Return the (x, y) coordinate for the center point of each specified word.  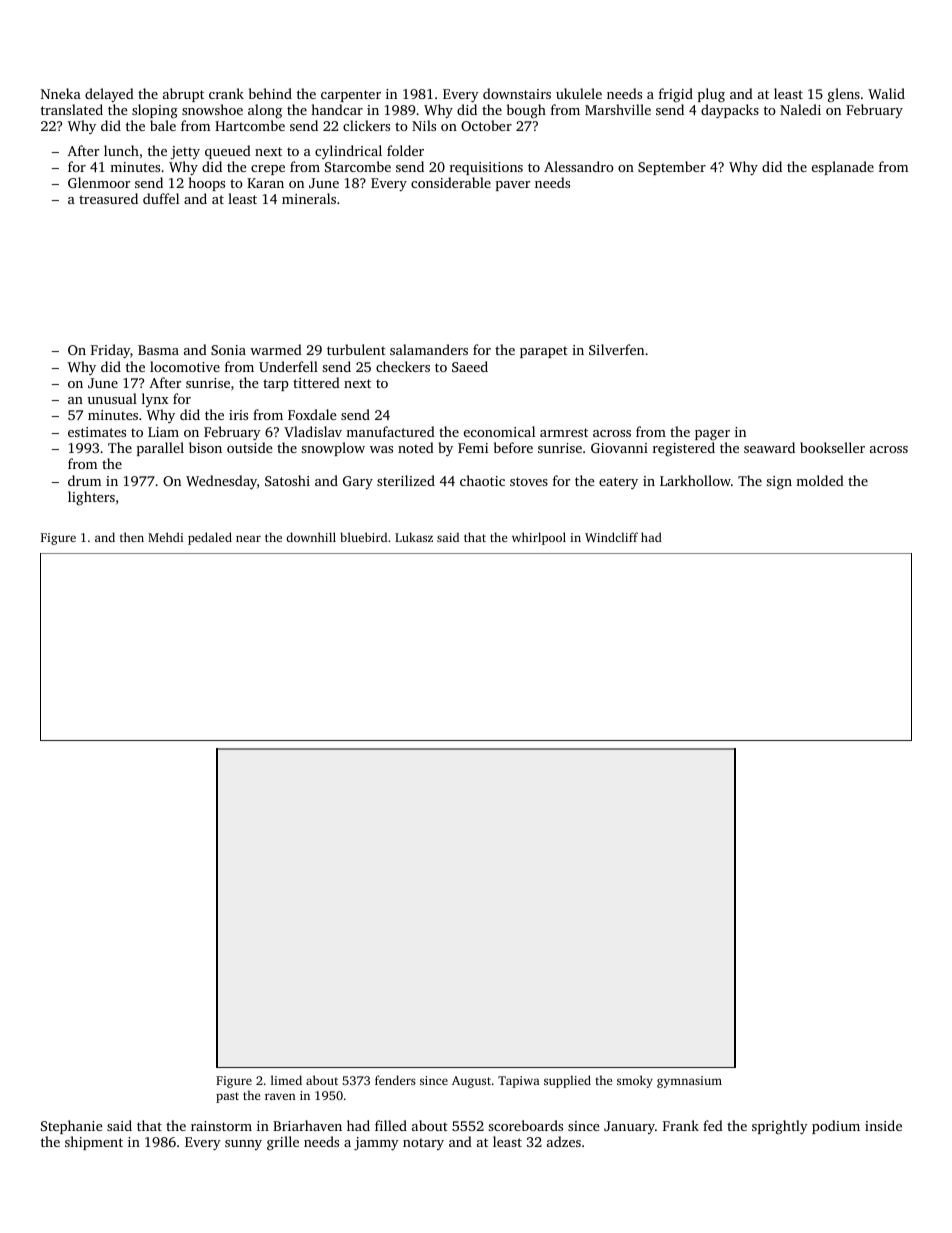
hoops (206, 184)
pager (712, 435)
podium (836, 1127)
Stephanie (72, 1127)
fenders (395, 1080)
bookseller (832, 447)
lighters (91, 498)
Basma (158, 350)
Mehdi (165, 537)
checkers (403, 366)
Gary (358, 482)
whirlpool (539, 538)
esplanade (843, 168)
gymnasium (689, 1082)
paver (513, 186)
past (227, 1097)
